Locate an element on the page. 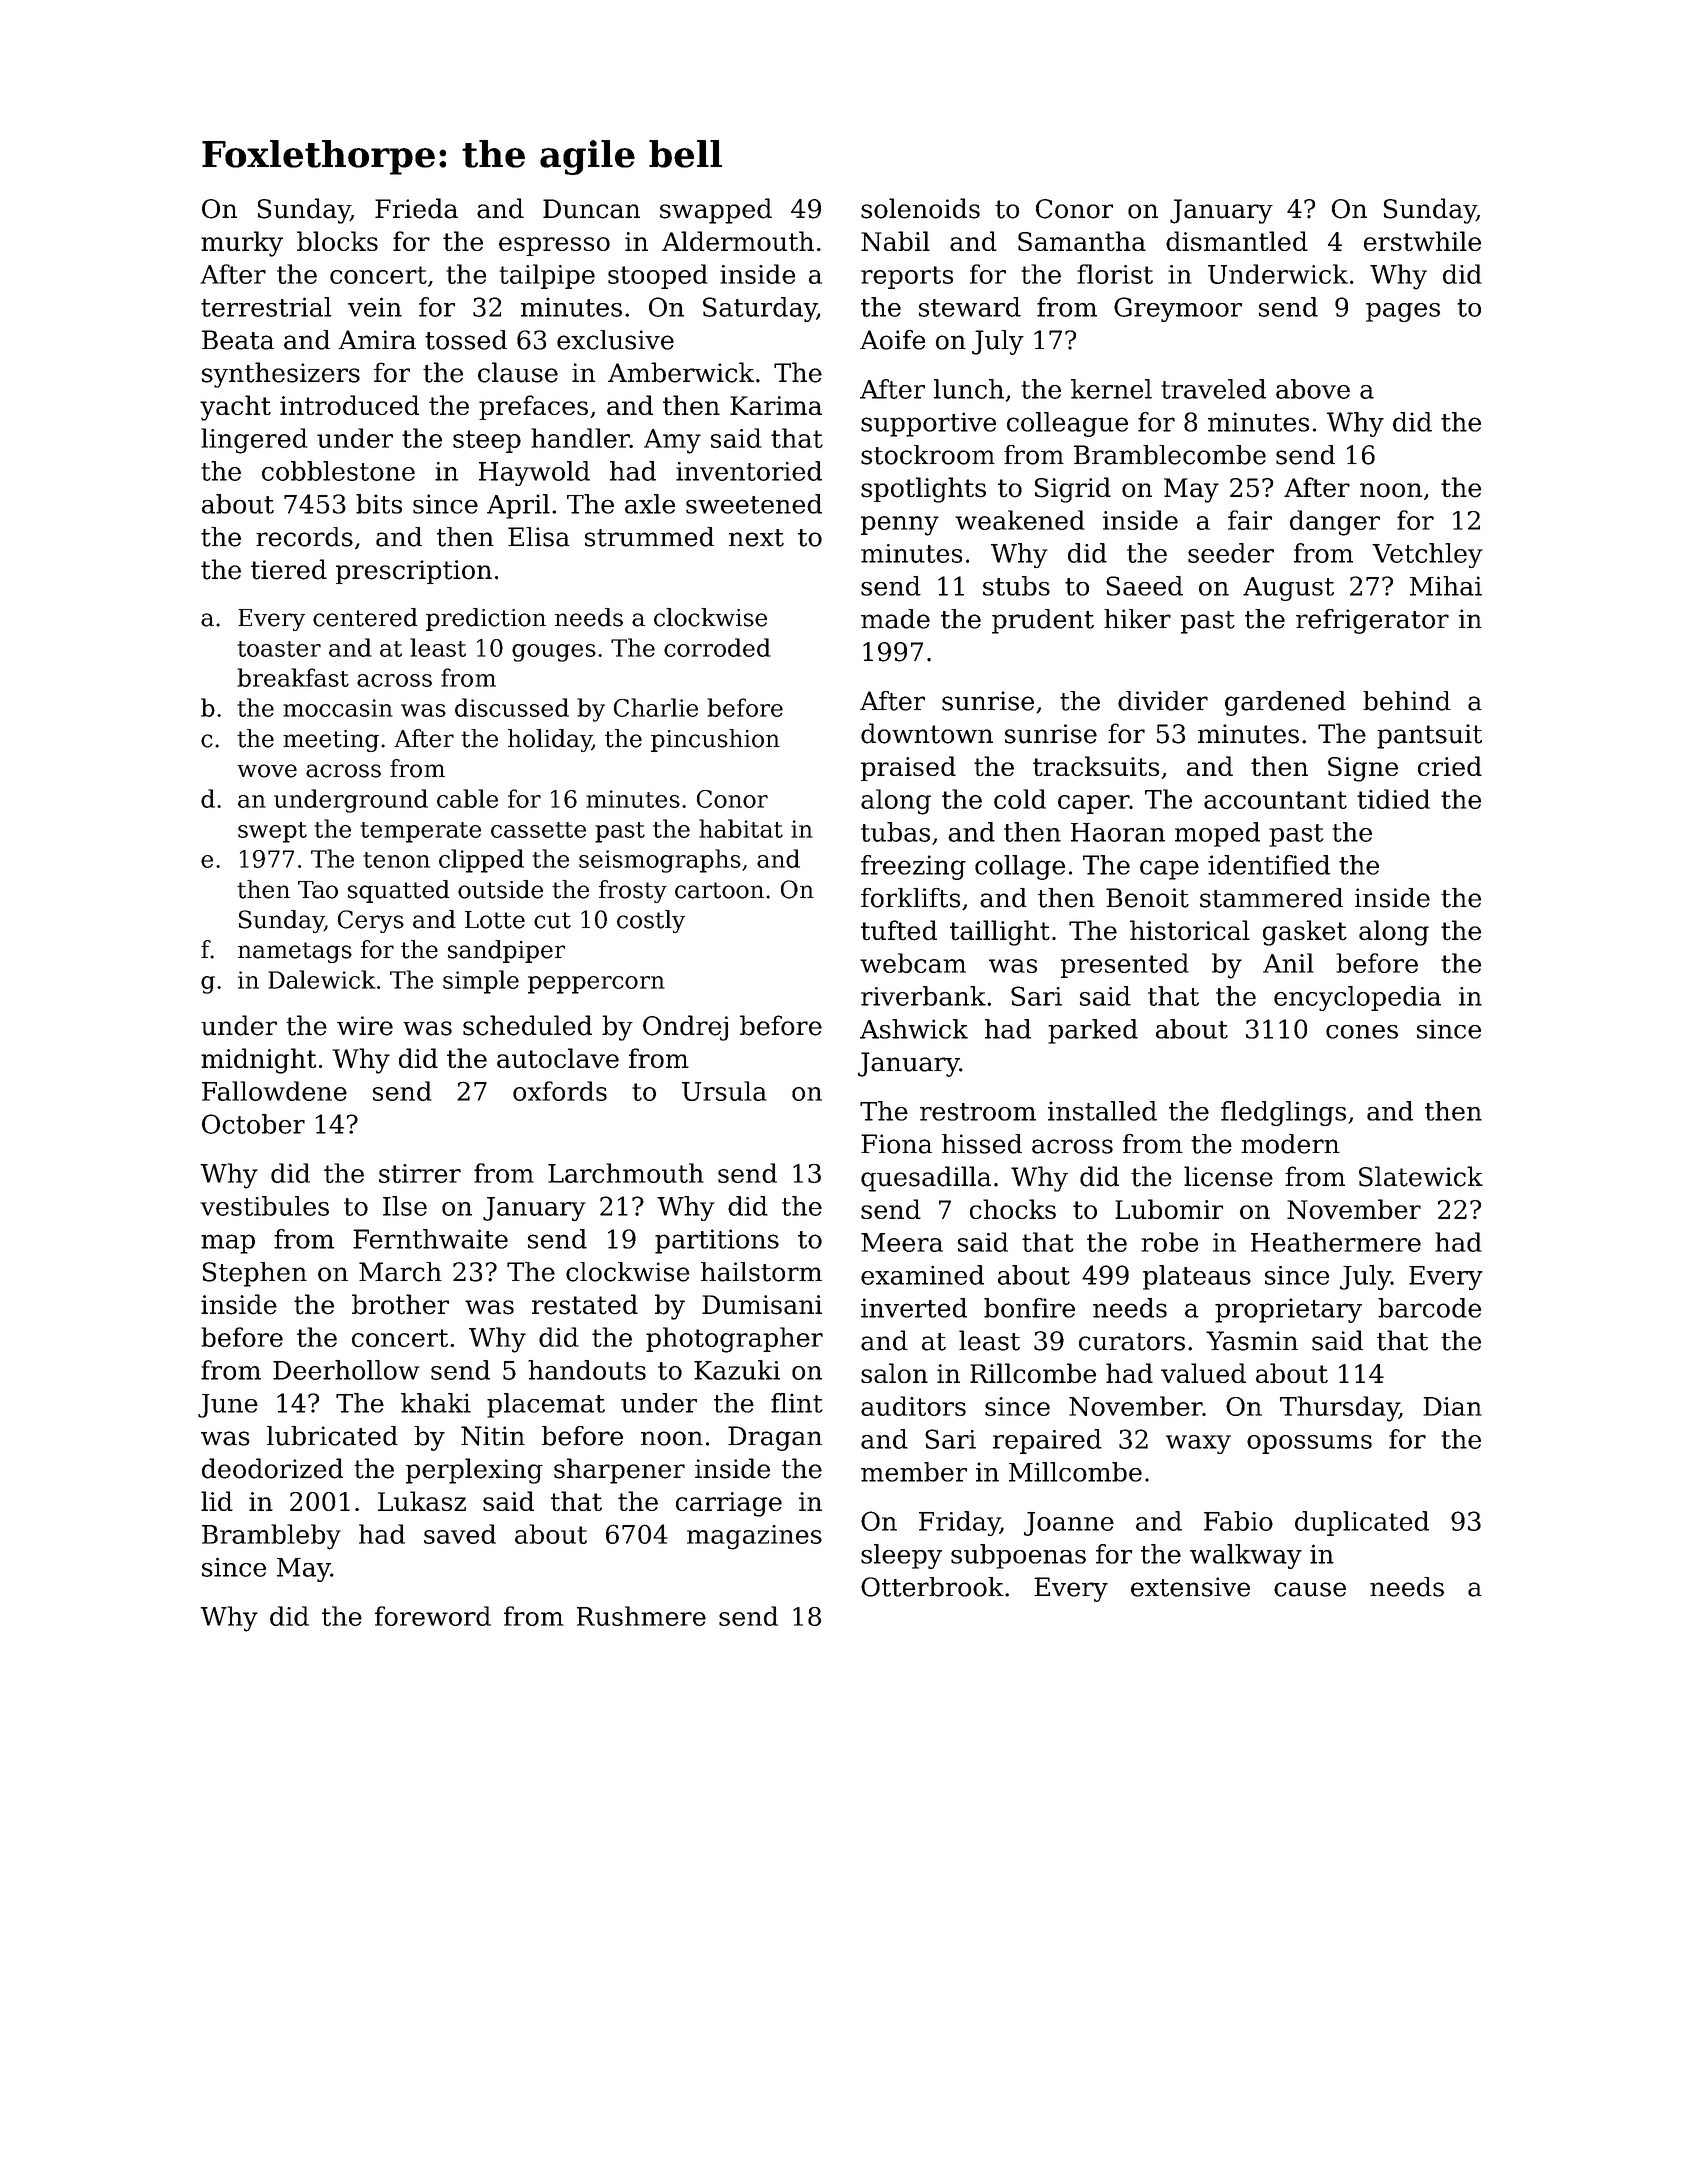 The image size is (1683, 2178). Saturday is located at coordinates (760, 309).
